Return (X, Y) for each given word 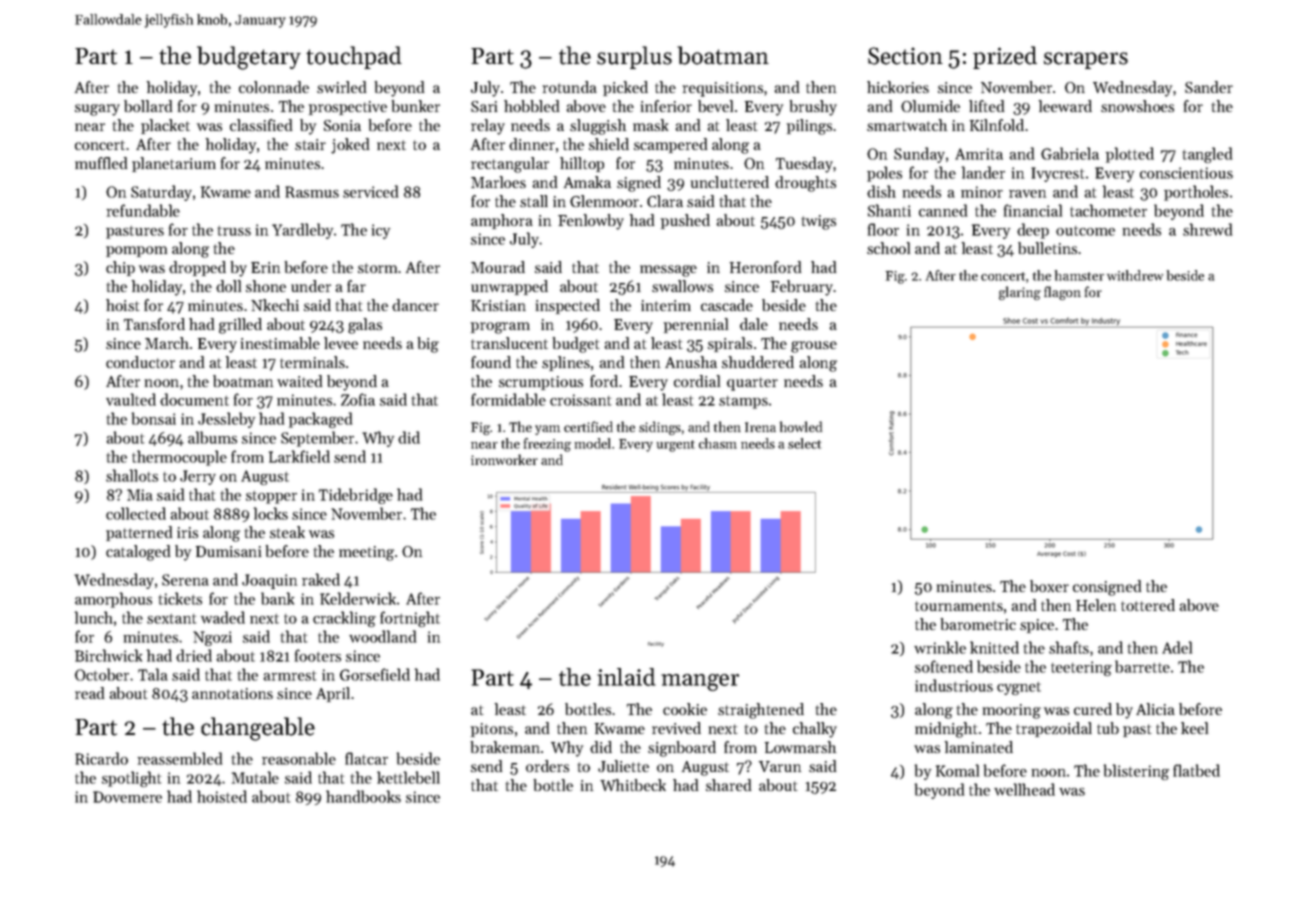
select (804, 443)
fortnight (410, 619)
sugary (97, 110)
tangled (1207, 155)
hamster (1079, 275)
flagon (1062, 293)
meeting (366, 553)
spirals (730, 344)
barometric (978, 624)
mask (650, 125)
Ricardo (101, 758)
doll (228, 286)
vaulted (131, 399)
